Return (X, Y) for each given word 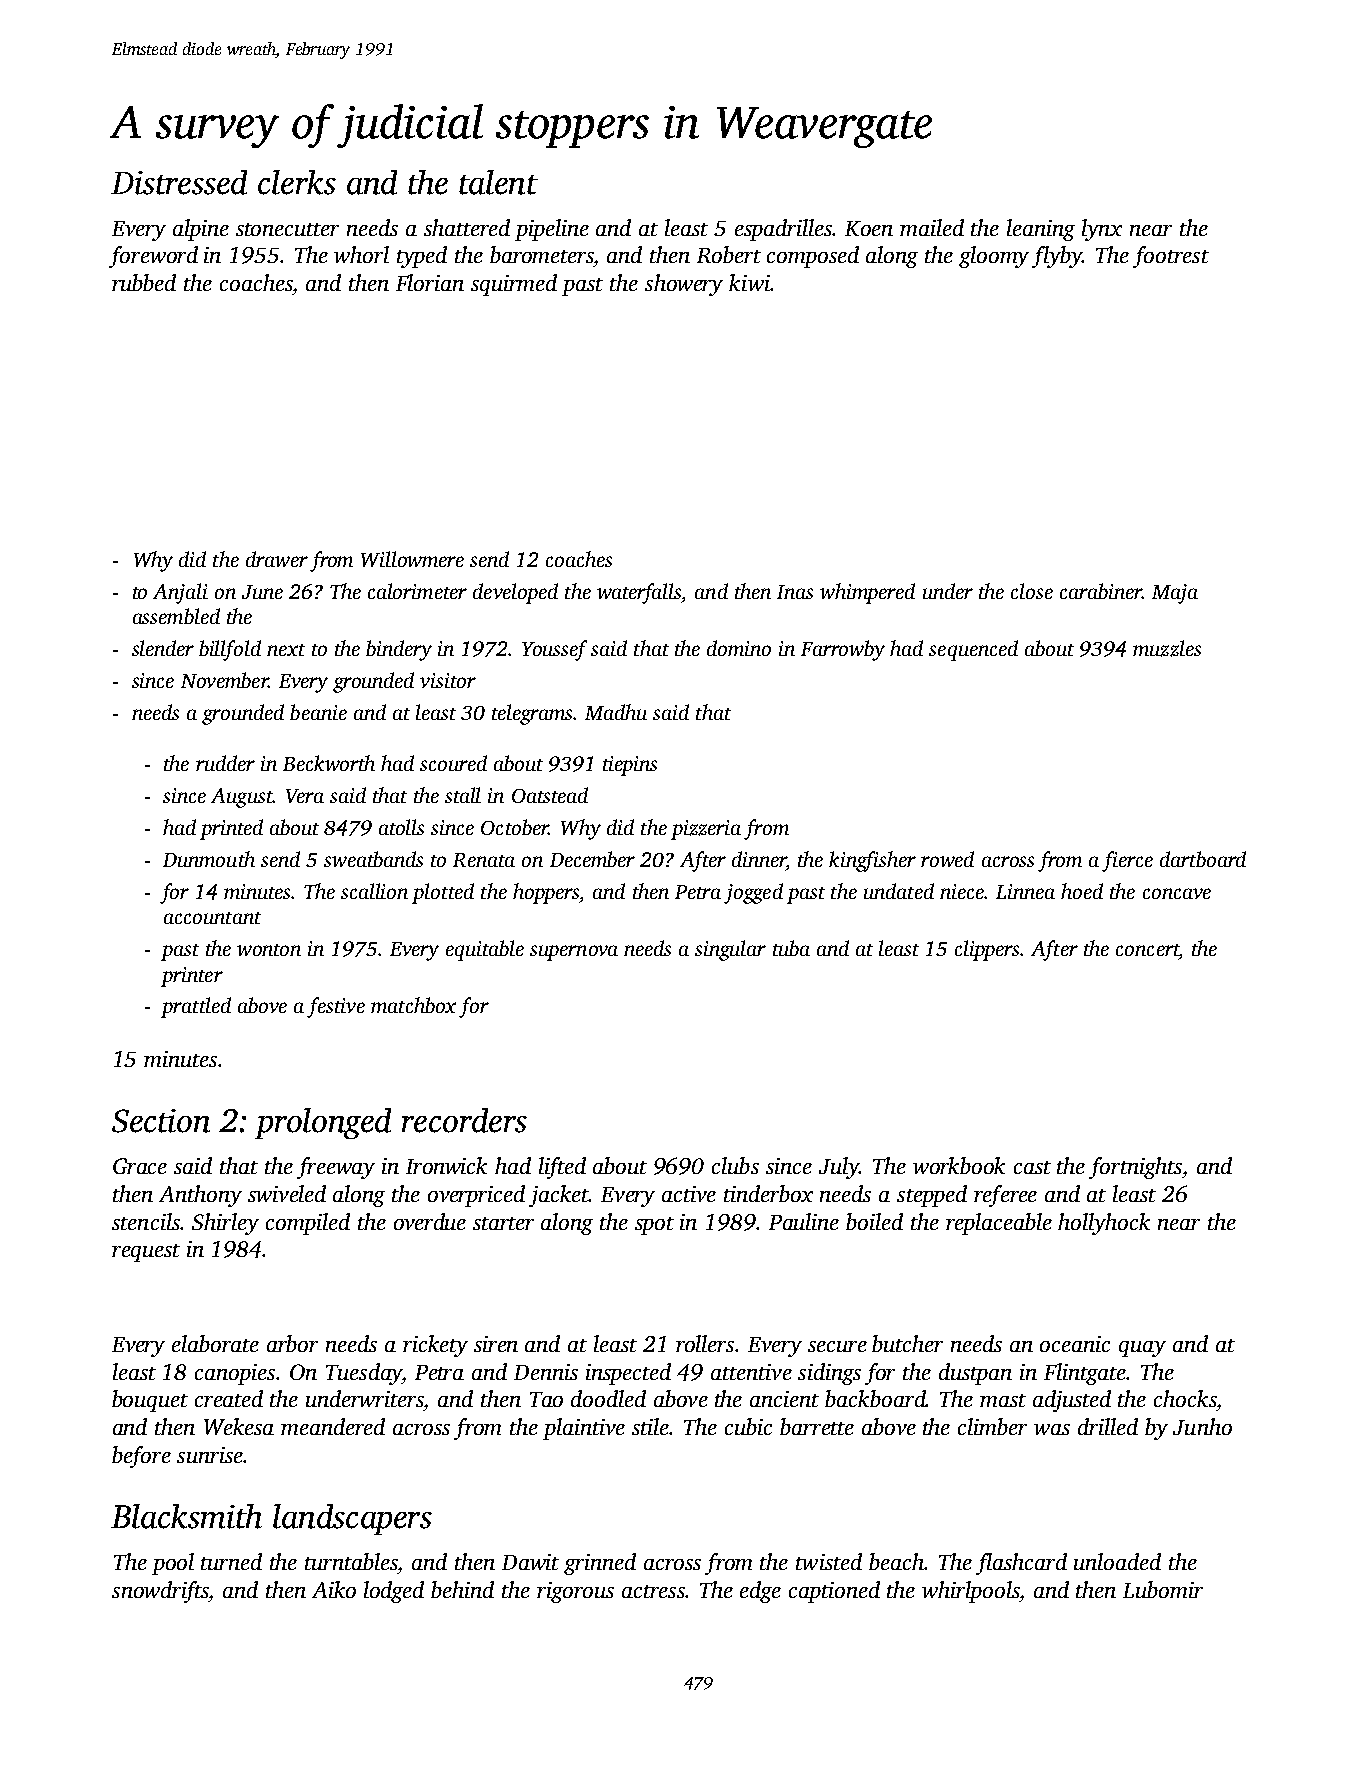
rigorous (575, 1592)
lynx (1102, 230)
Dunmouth (209, 859)
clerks (297, 182)
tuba (791, 948)
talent (498, 182)
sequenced (973, 650)
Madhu (616, 712)
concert (1147, 950)
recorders (464, 1120)
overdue (430, 1221)
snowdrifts (160, 1592)
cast (1032, 1167)
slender (163, 648)
